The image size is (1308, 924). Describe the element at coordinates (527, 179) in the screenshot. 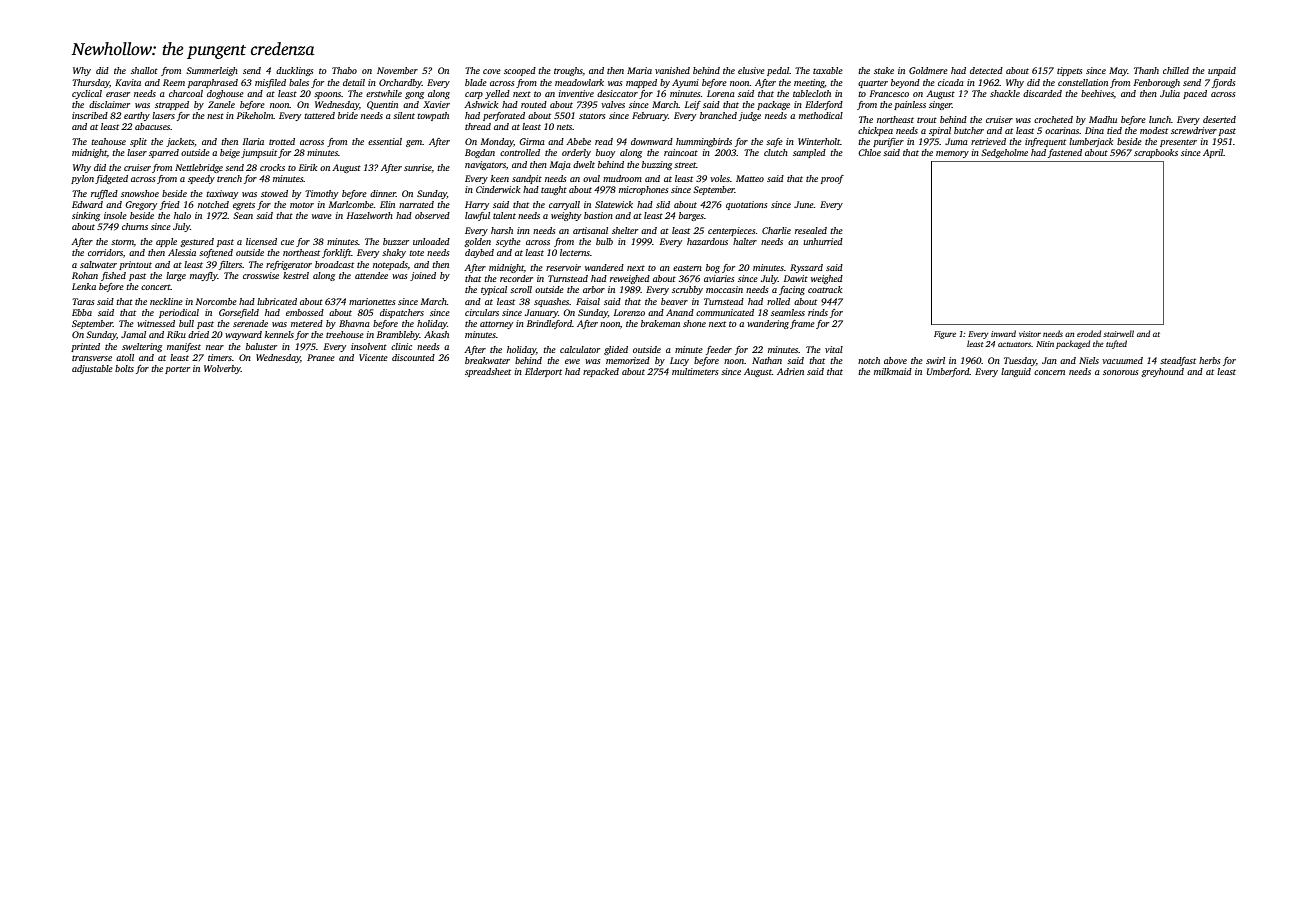

I see `sandpit` at that location.
